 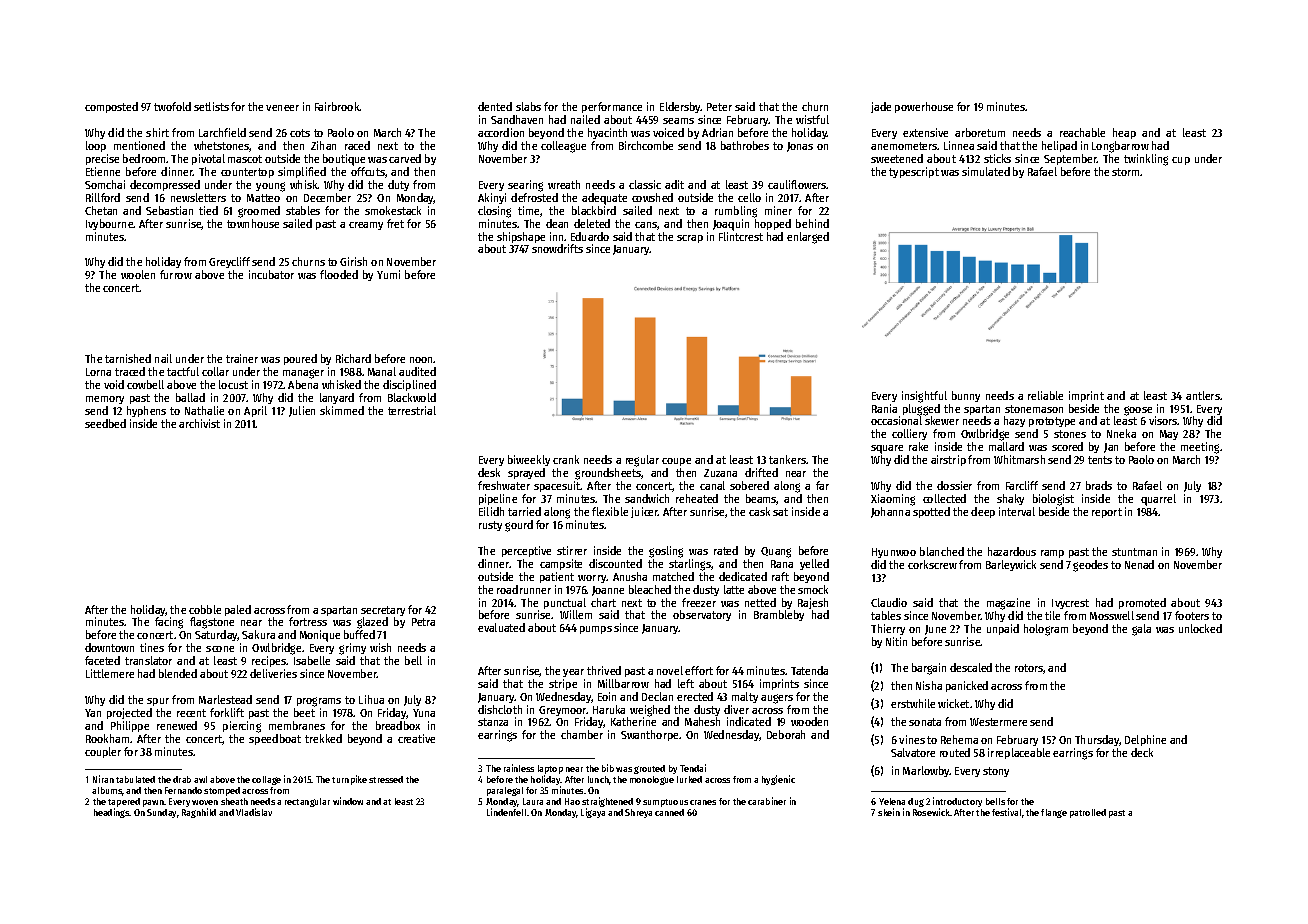 What do you see at coordinates (105, 423) in the document?
I see `seedbed` at bounding box center [105, 423].
